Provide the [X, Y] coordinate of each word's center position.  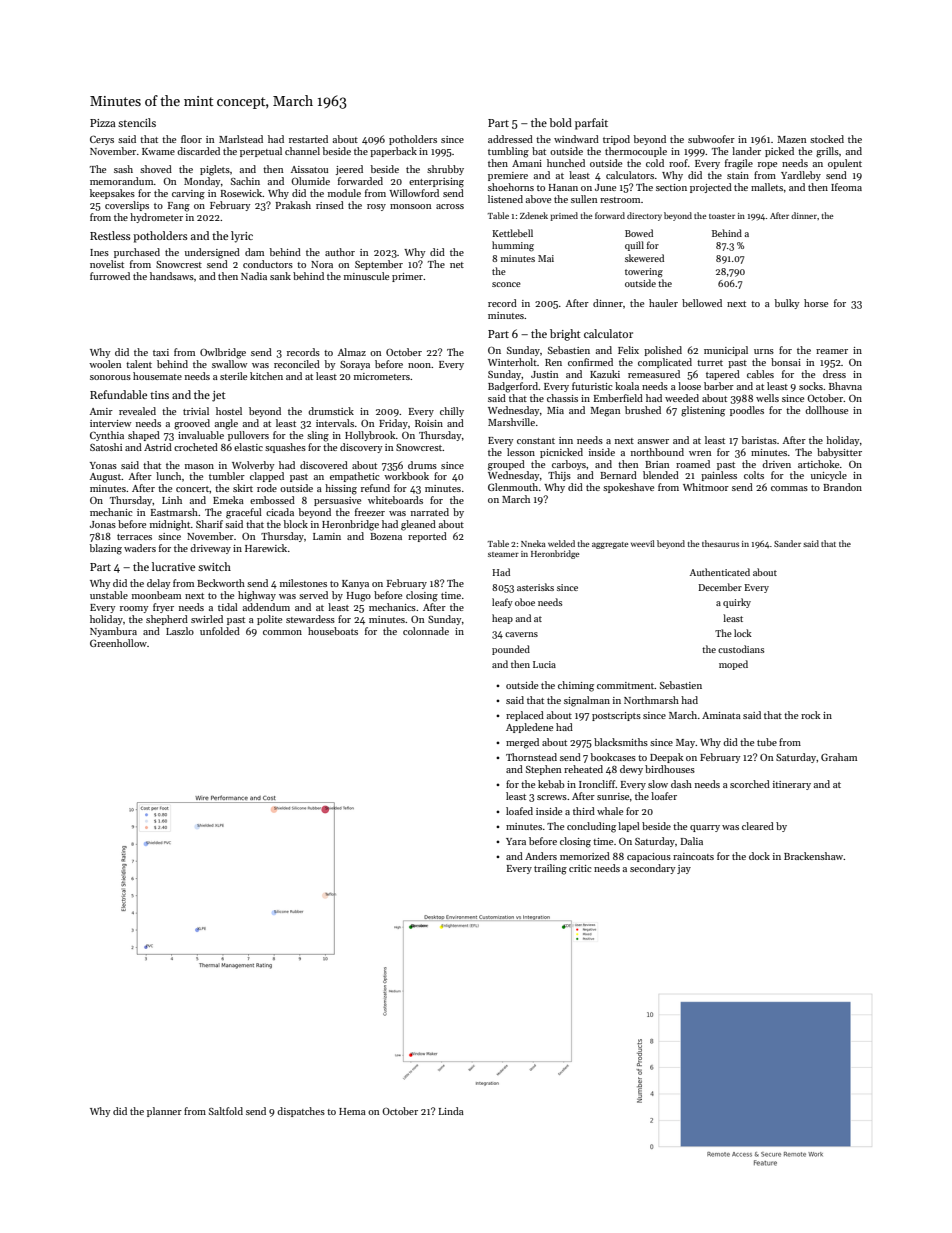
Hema [352, 1111]
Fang [179, 207]
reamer [832, 351]
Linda [451, 1111]
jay [684, 869]
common [282, 632]
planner [164, 1112]
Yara [516, 841]
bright [565, 335]
